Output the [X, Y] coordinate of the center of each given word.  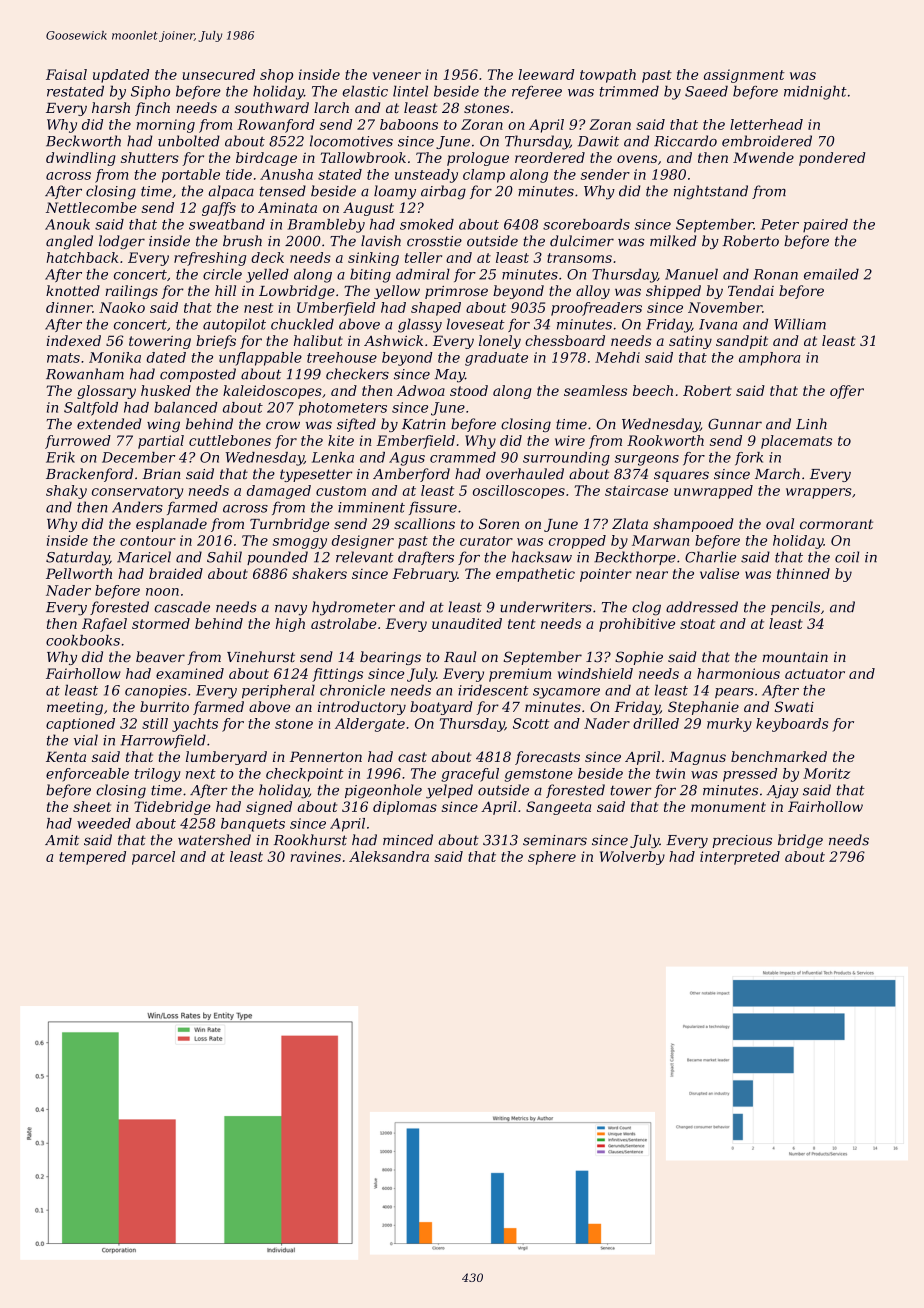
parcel [153, 858]
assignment [744, 76]
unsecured [219, 74]
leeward [546, 74]
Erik [60, 457]
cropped [577, 542]
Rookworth [665, 440]
